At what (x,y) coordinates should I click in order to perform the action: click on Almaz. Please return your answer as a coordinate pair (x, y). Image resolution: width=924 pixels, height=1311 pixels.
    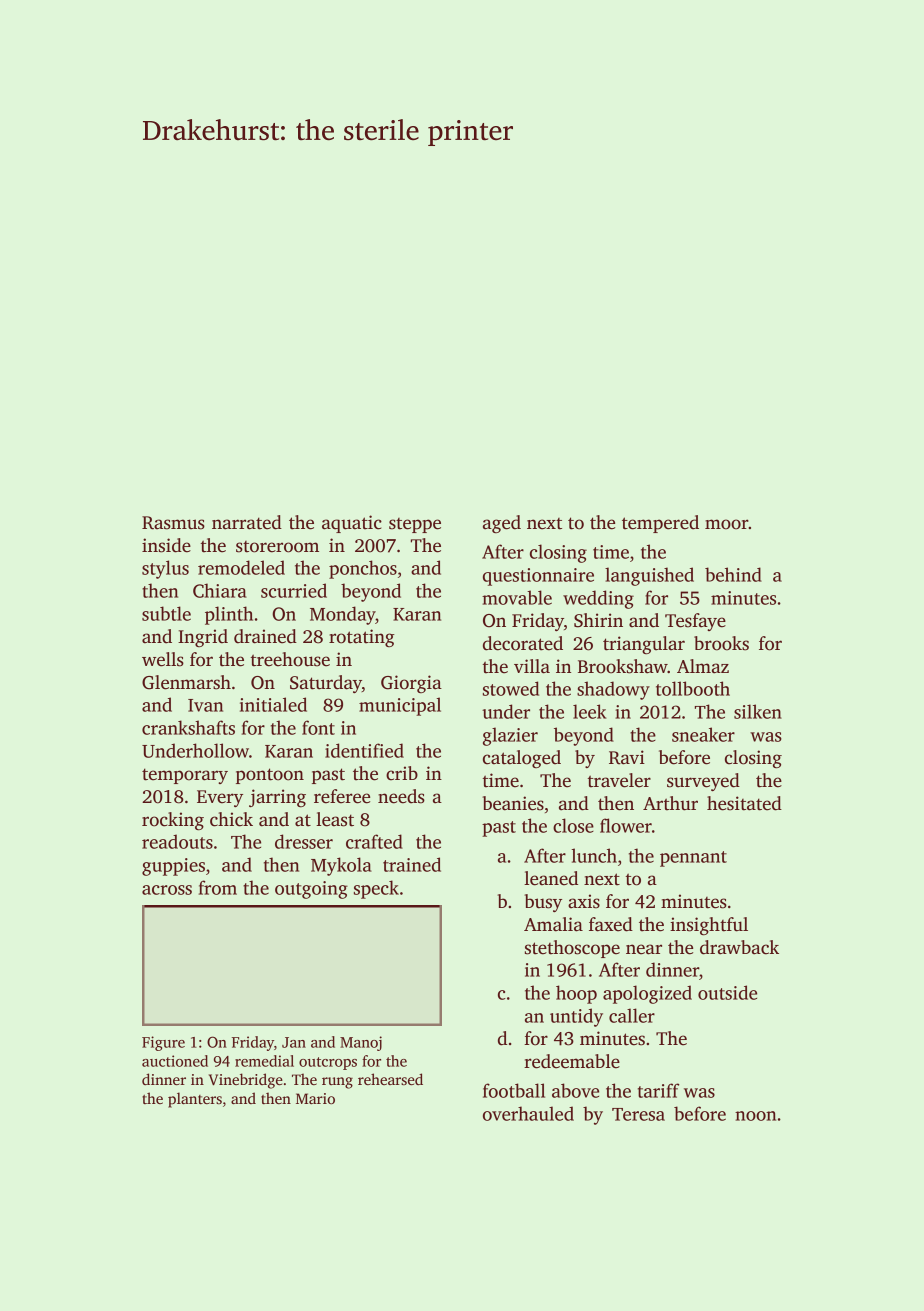
    Looking at the image, I should click on (703, 666).
